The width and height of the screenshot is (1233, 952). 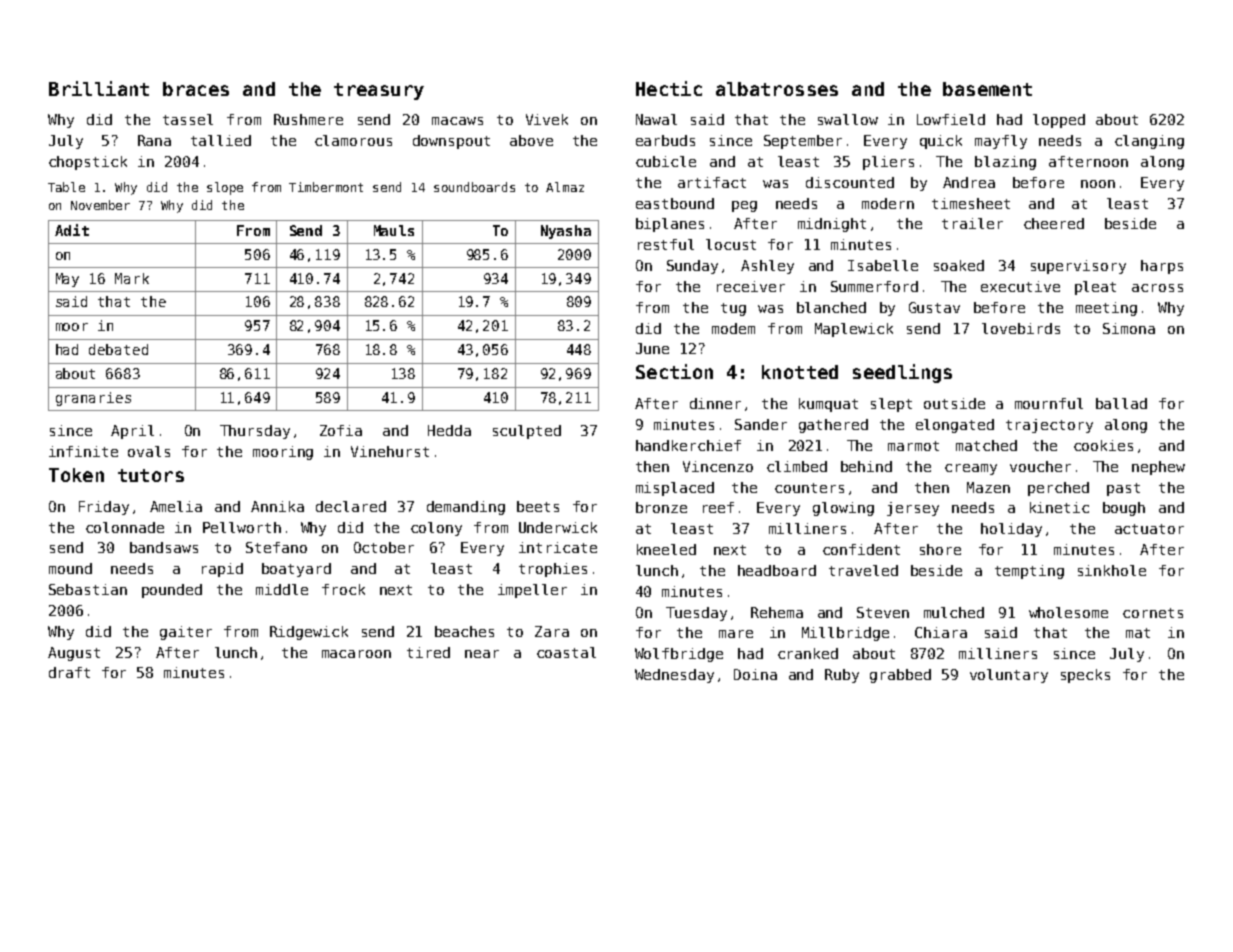 I want to click on albatrosses, so click(x=777, y=89).
